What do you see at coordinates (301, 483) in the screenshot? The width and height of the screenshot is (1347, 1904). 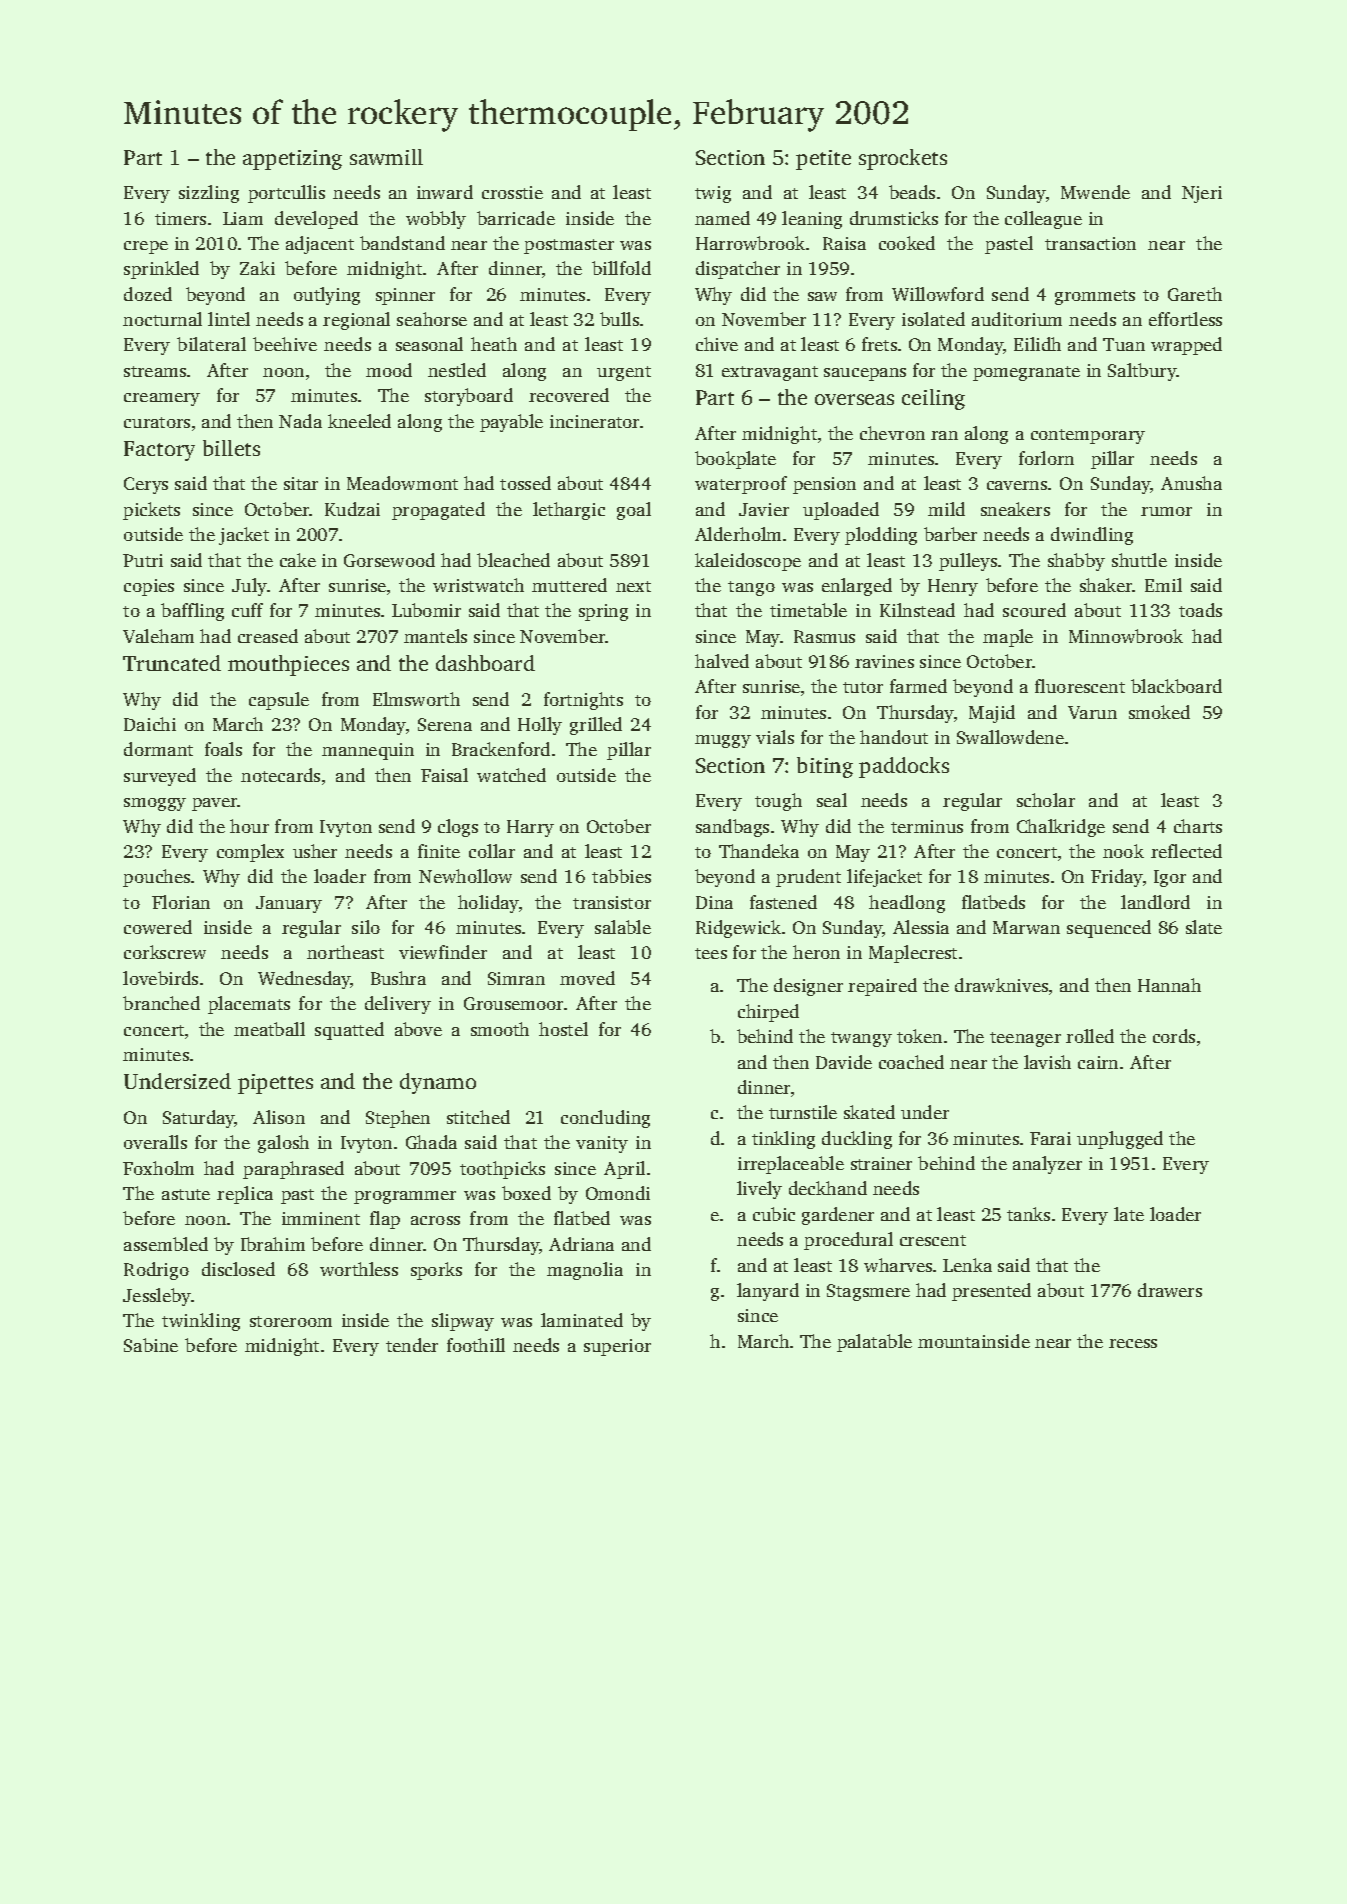 I see `sitar` at bounding box center [301, 483].
